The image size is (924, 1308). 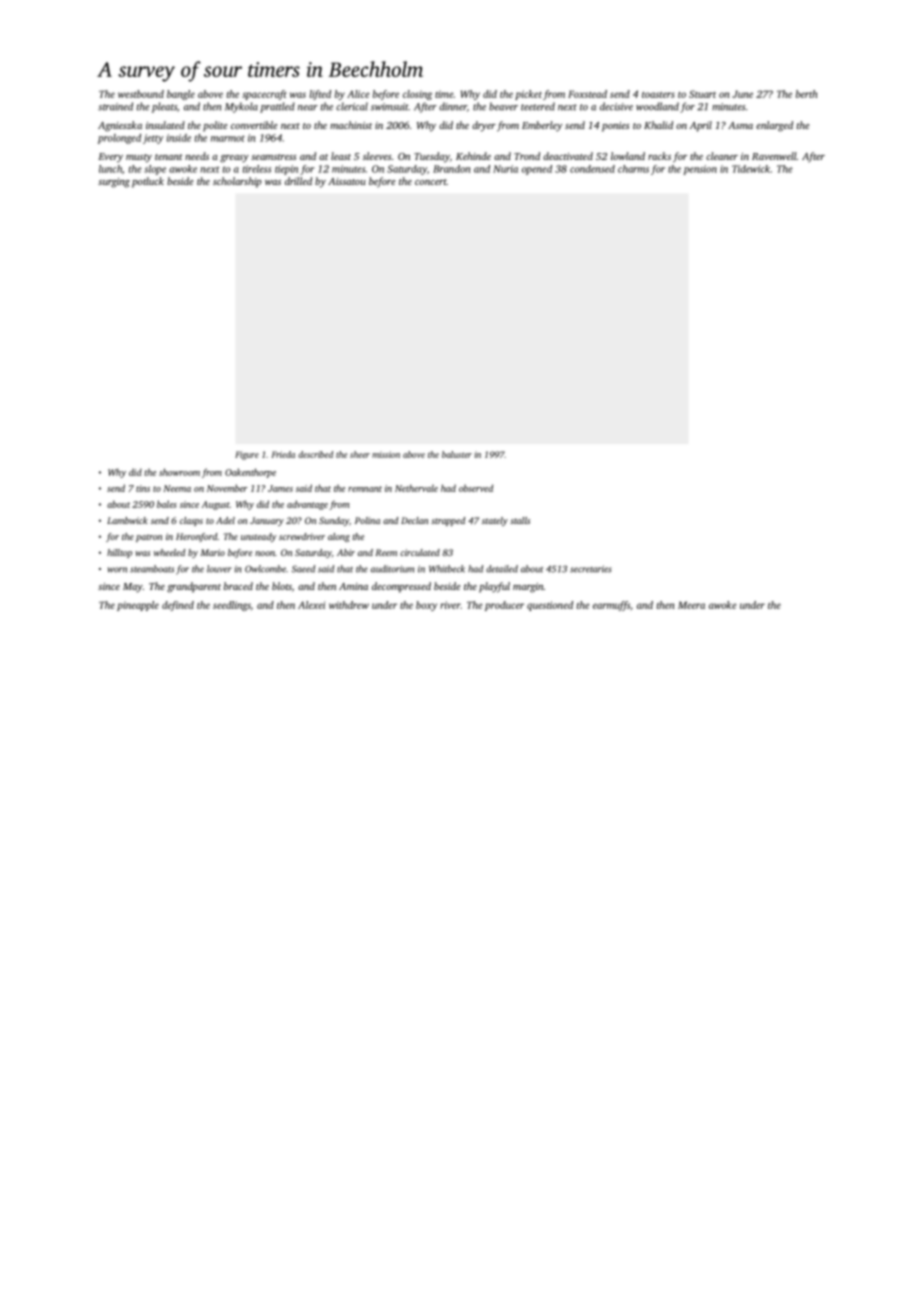 What do you see at coordinates (774, 156) in the page?
I see `Ravenwell` at bounding box center [774, 156].
